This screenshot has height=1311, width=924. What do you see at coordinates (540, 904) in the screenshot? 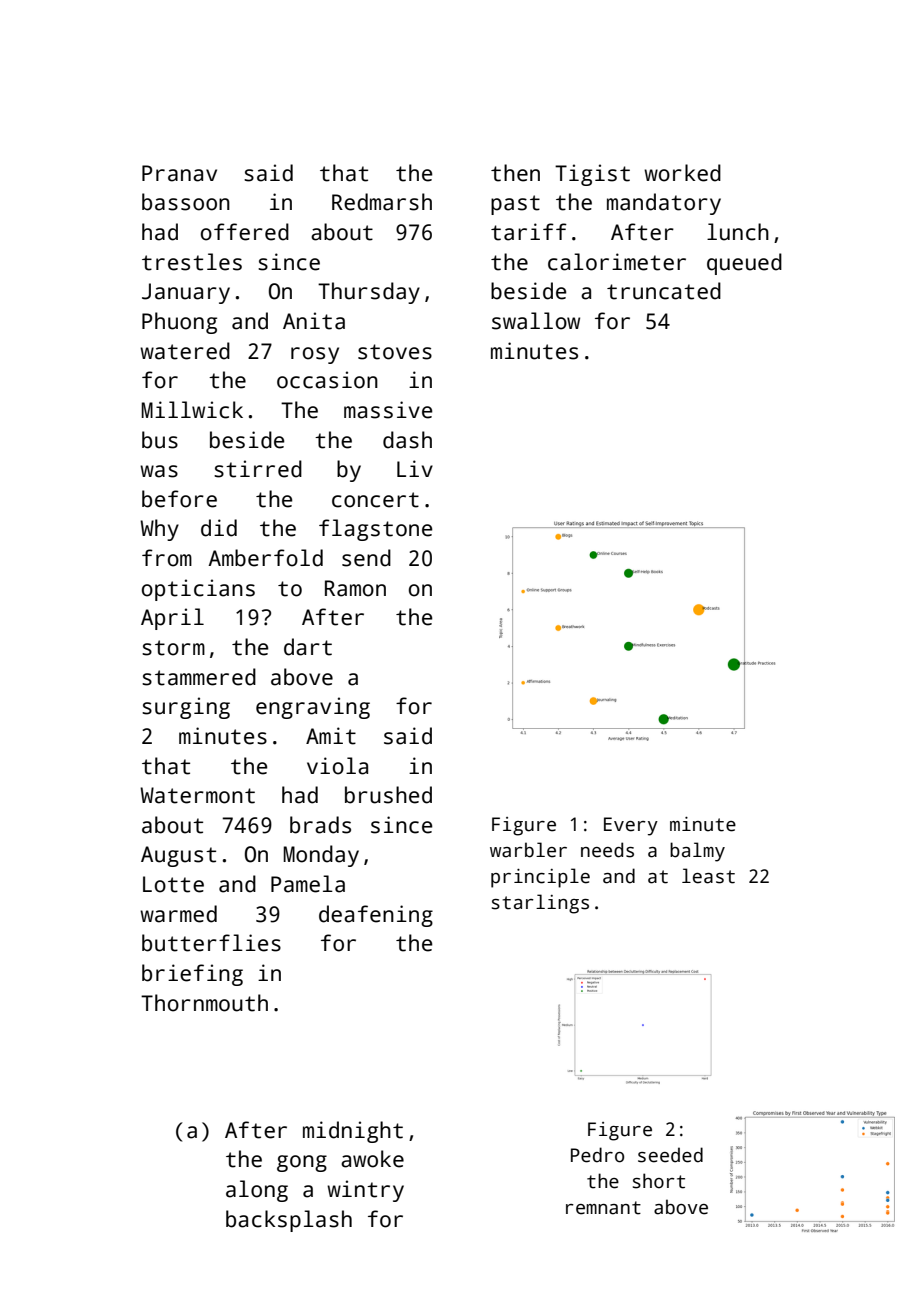
I see `starlings` at bounding box center [540, 904].
